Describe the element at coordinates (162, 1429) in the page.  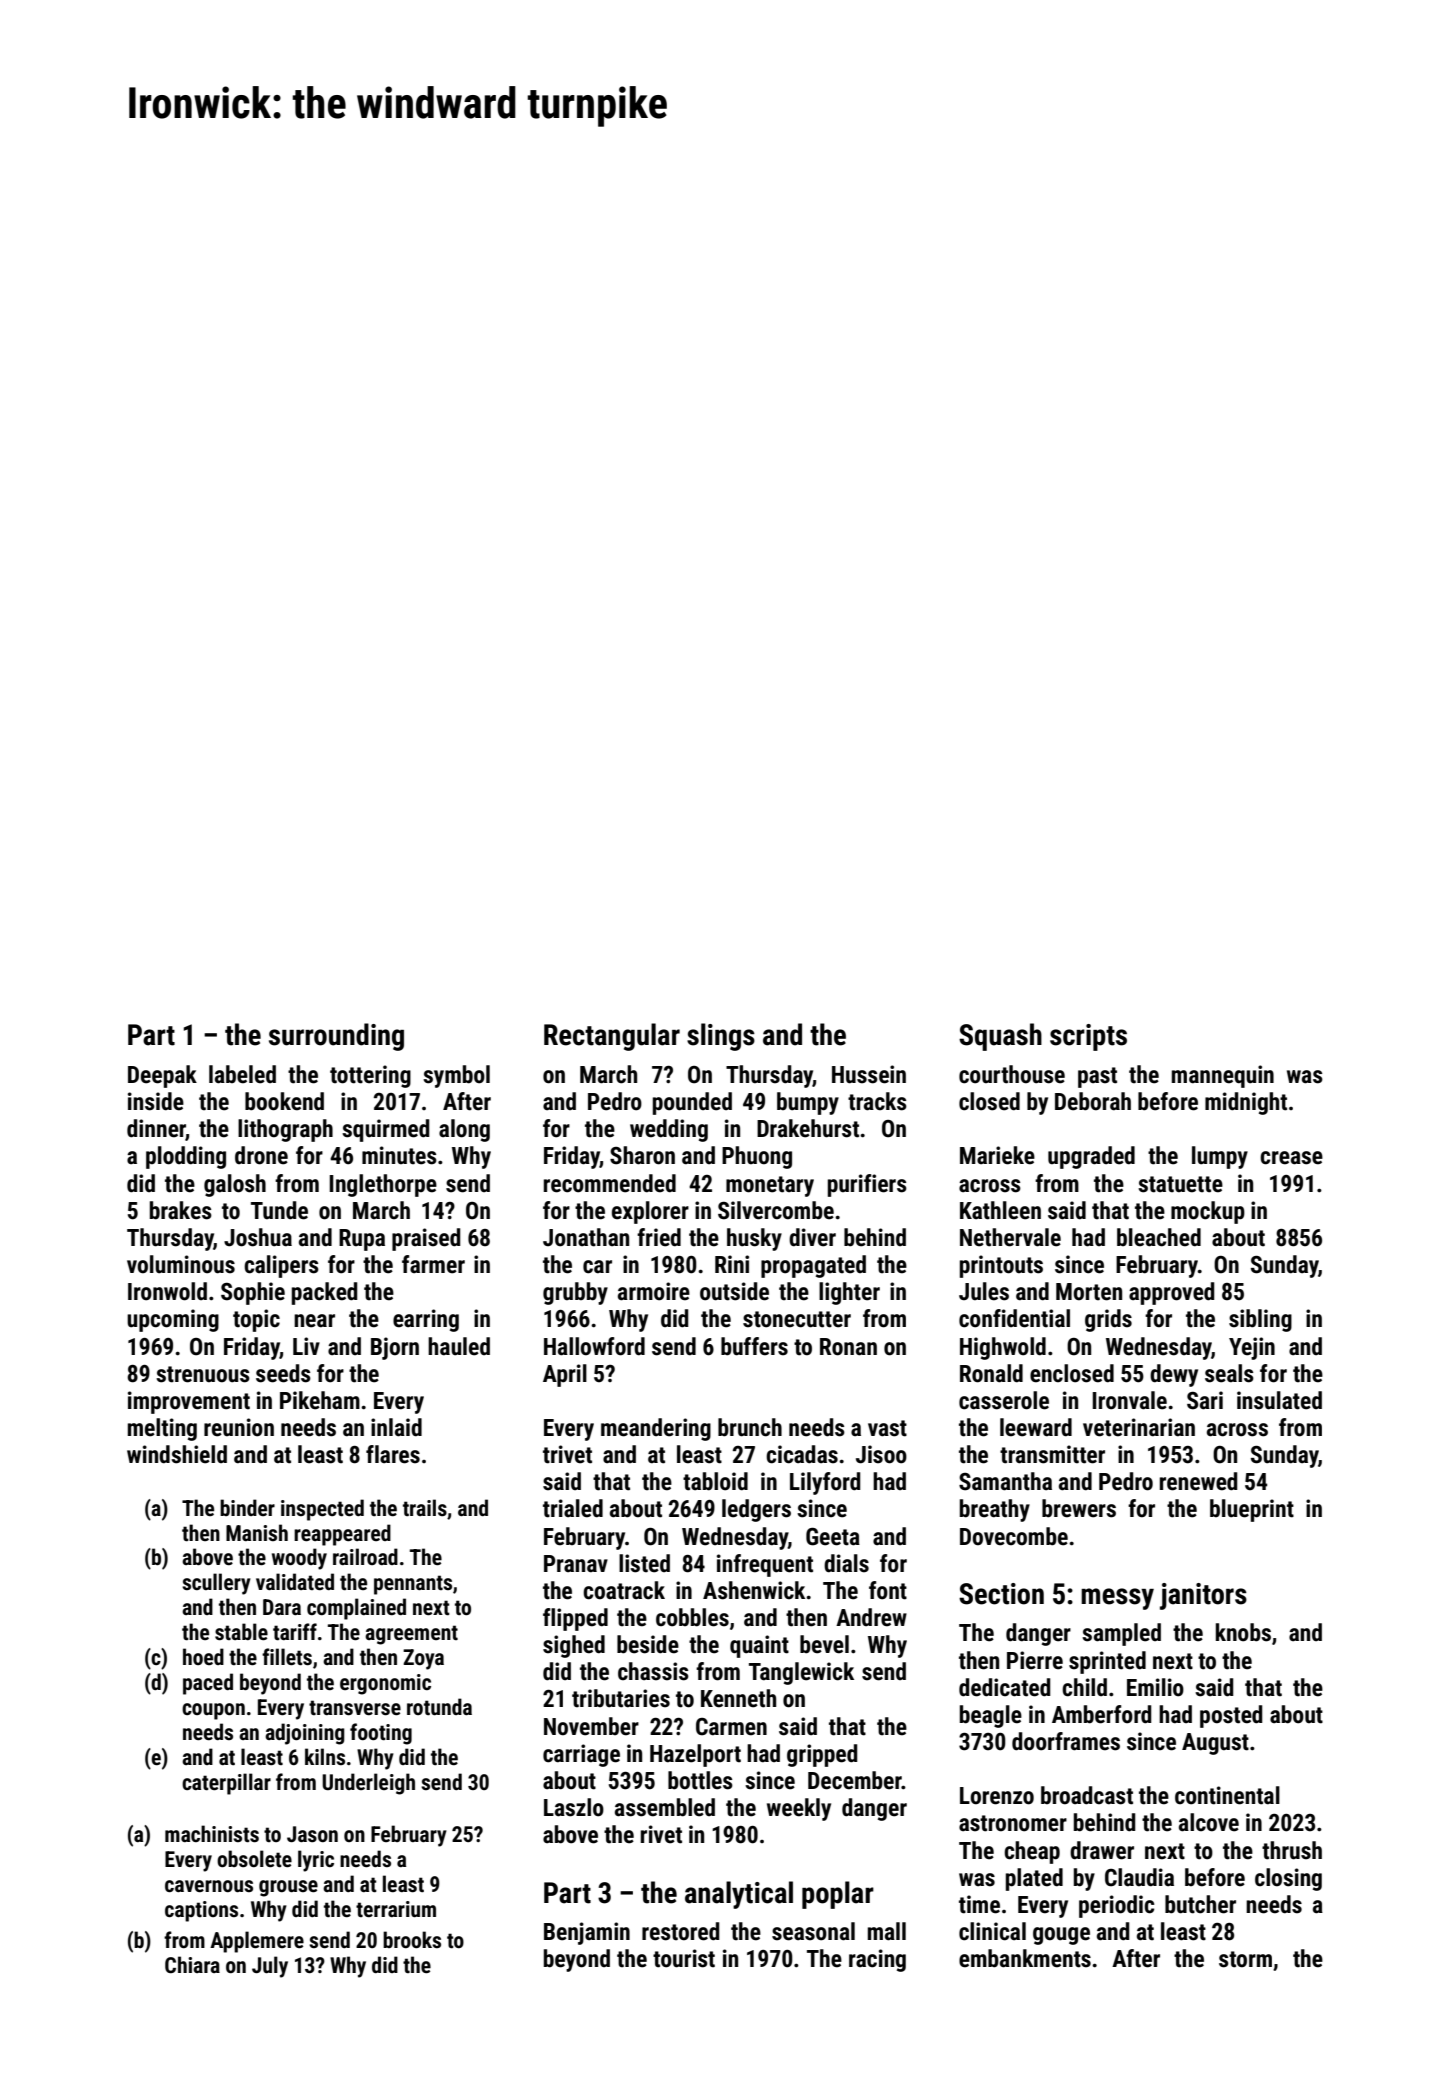
I see `melting` at that location.
